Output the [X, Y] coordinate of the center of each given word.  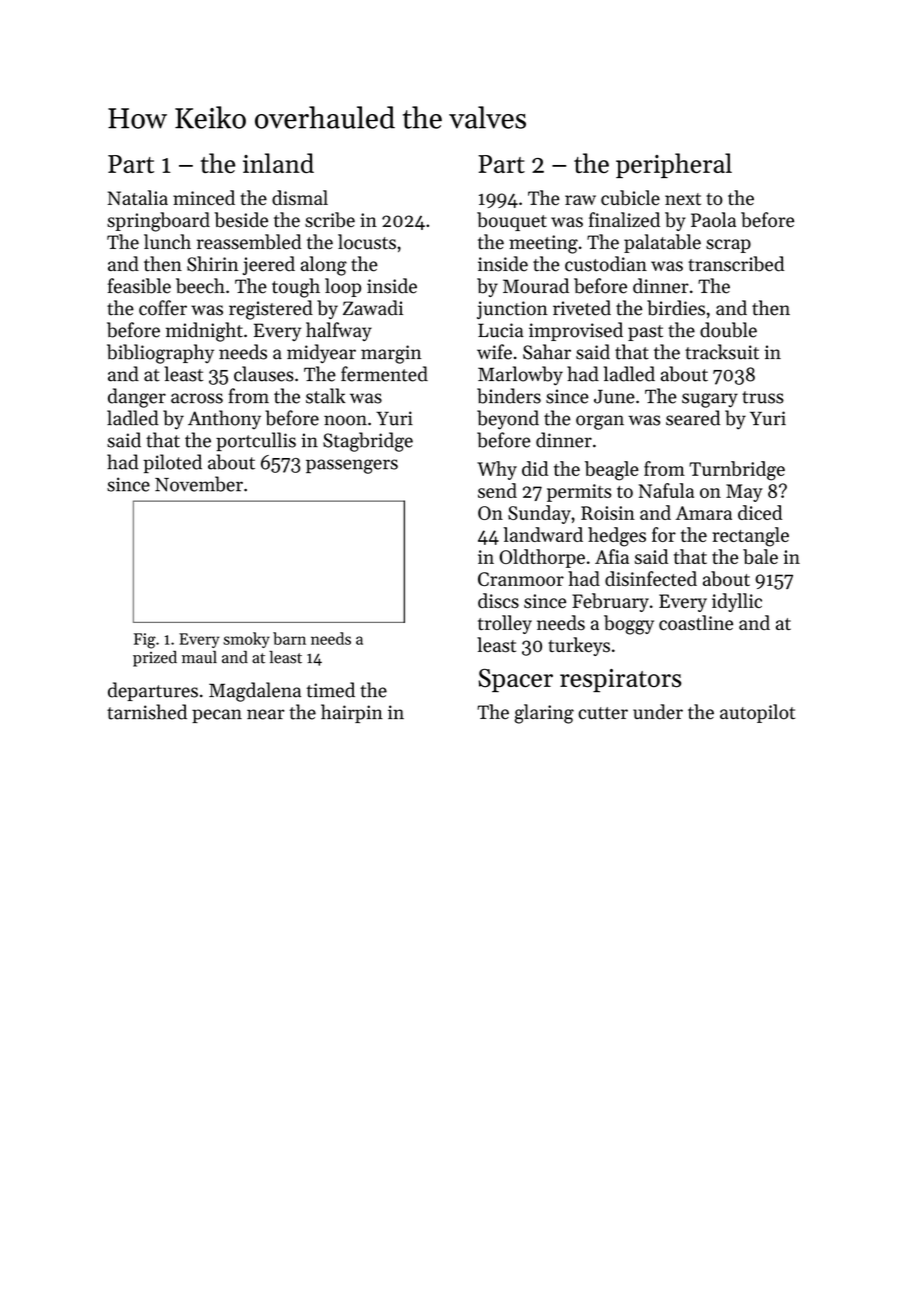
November [199, 484]
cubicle [630, 197]
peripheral [674, 165]
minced [204, 197]
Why [497, 470]
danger [137, 398]
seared [693, 418]
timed [331, 690]
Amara [704, 513]
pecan [217, 716]
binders [509, 396]
